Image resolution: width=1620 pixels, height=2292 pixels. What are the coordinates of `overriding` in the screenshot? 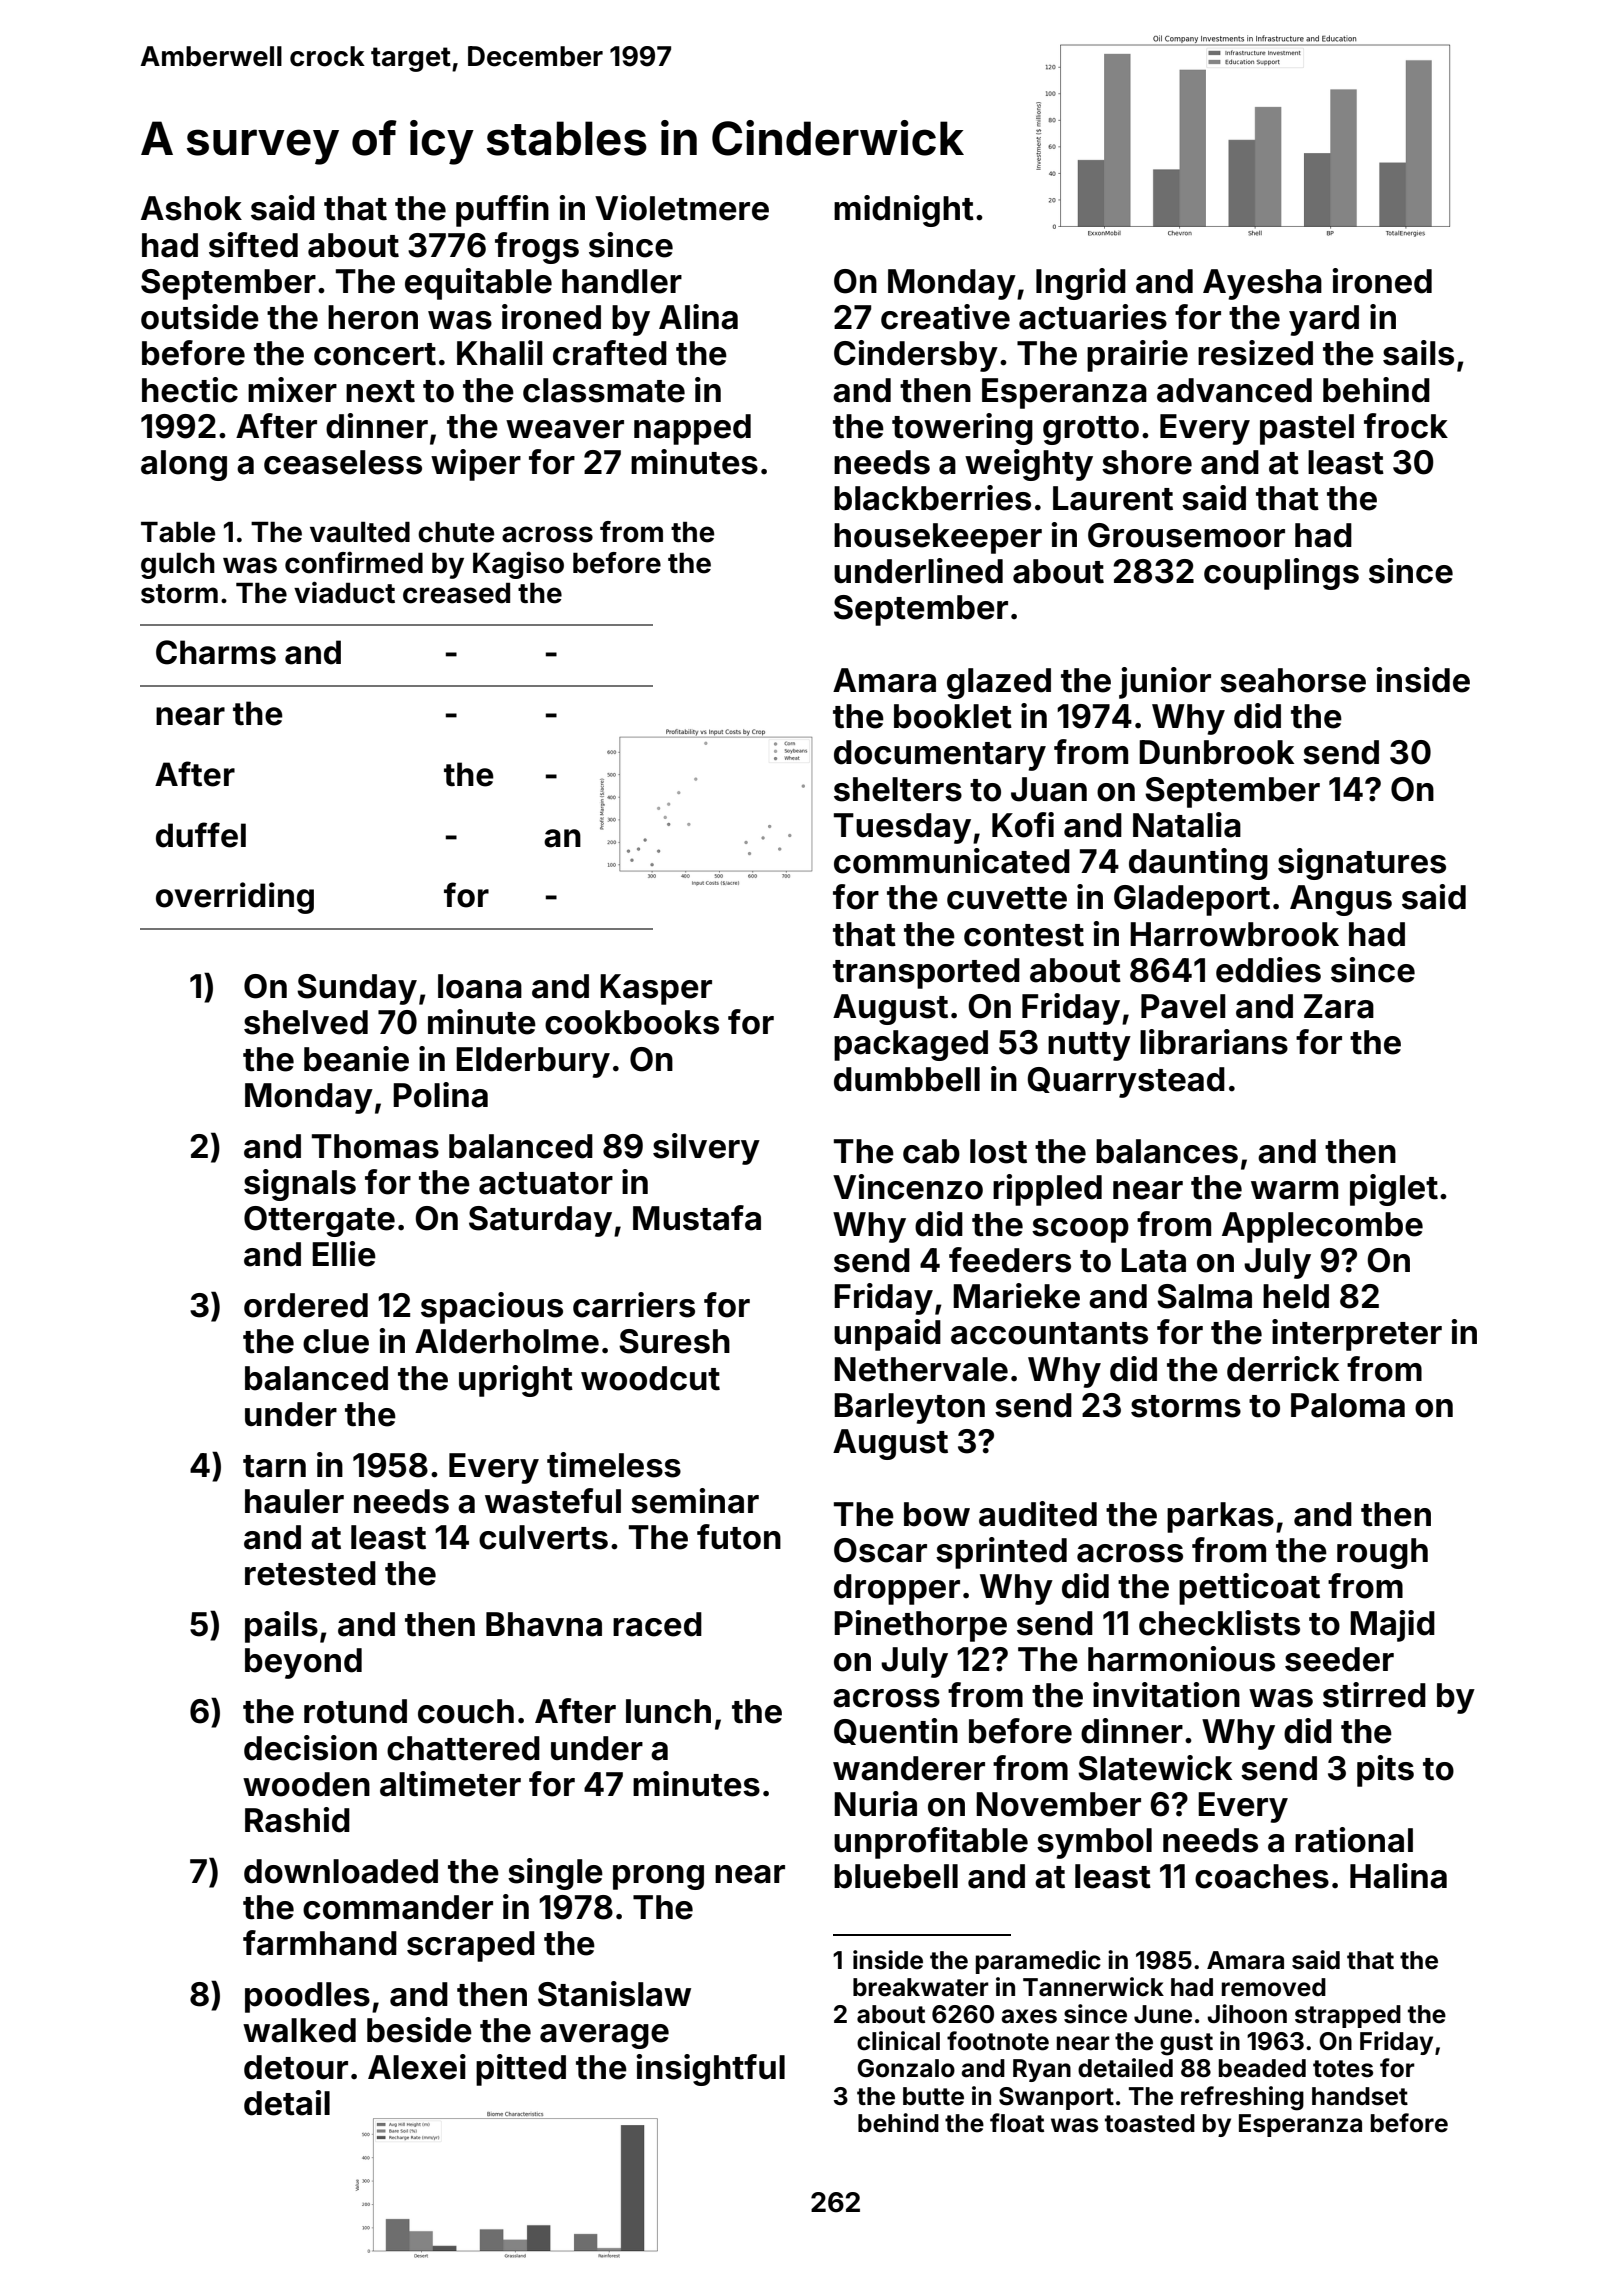 It's located at (235, 898).
